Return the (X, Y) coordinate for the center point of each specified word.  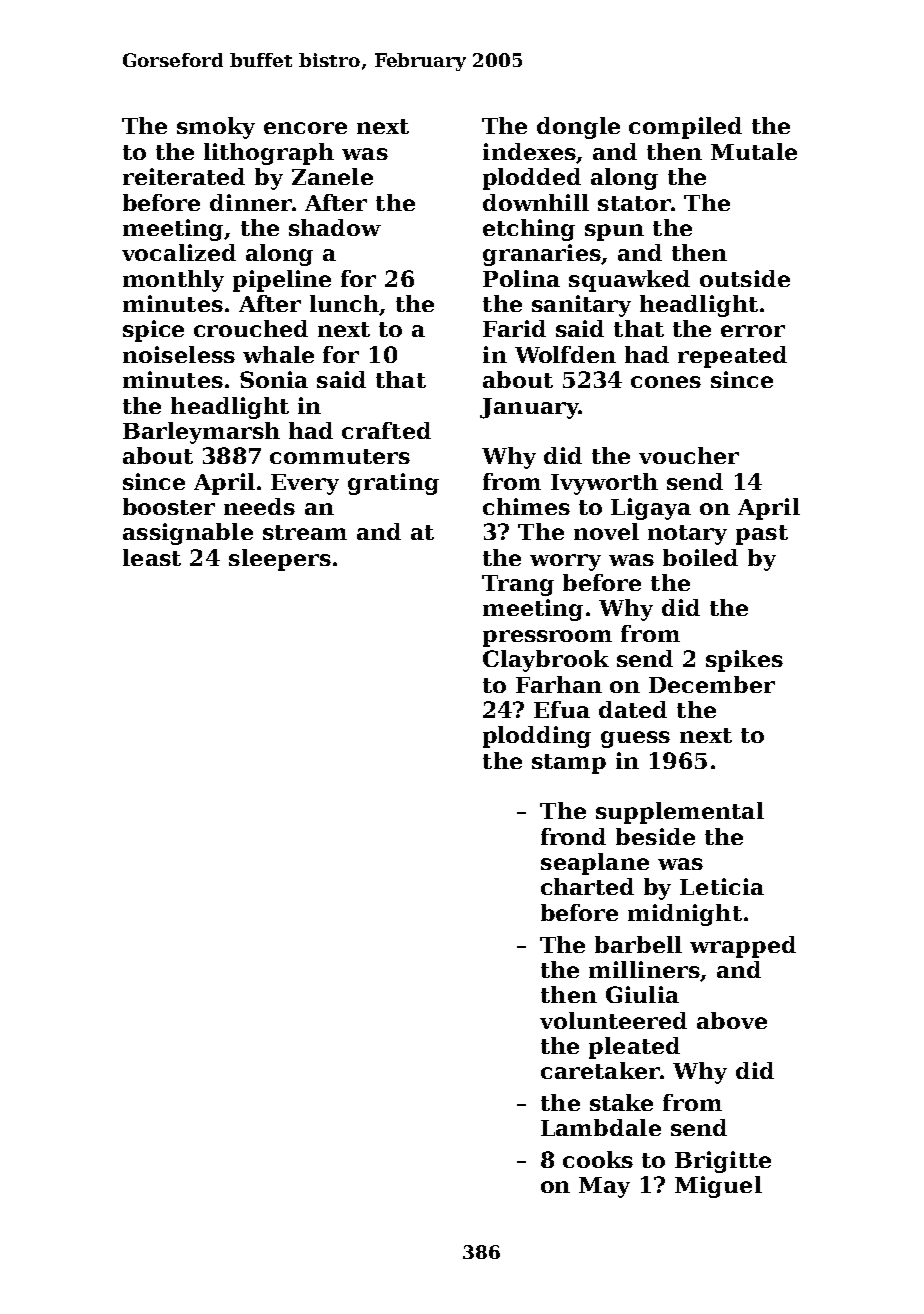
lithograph (269, 154)
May (604, 1187)
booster (169, 506)
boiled (700, 557)
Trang (518, 585)
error (753, 331)
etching (529, 230)
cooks (598, 1159)
